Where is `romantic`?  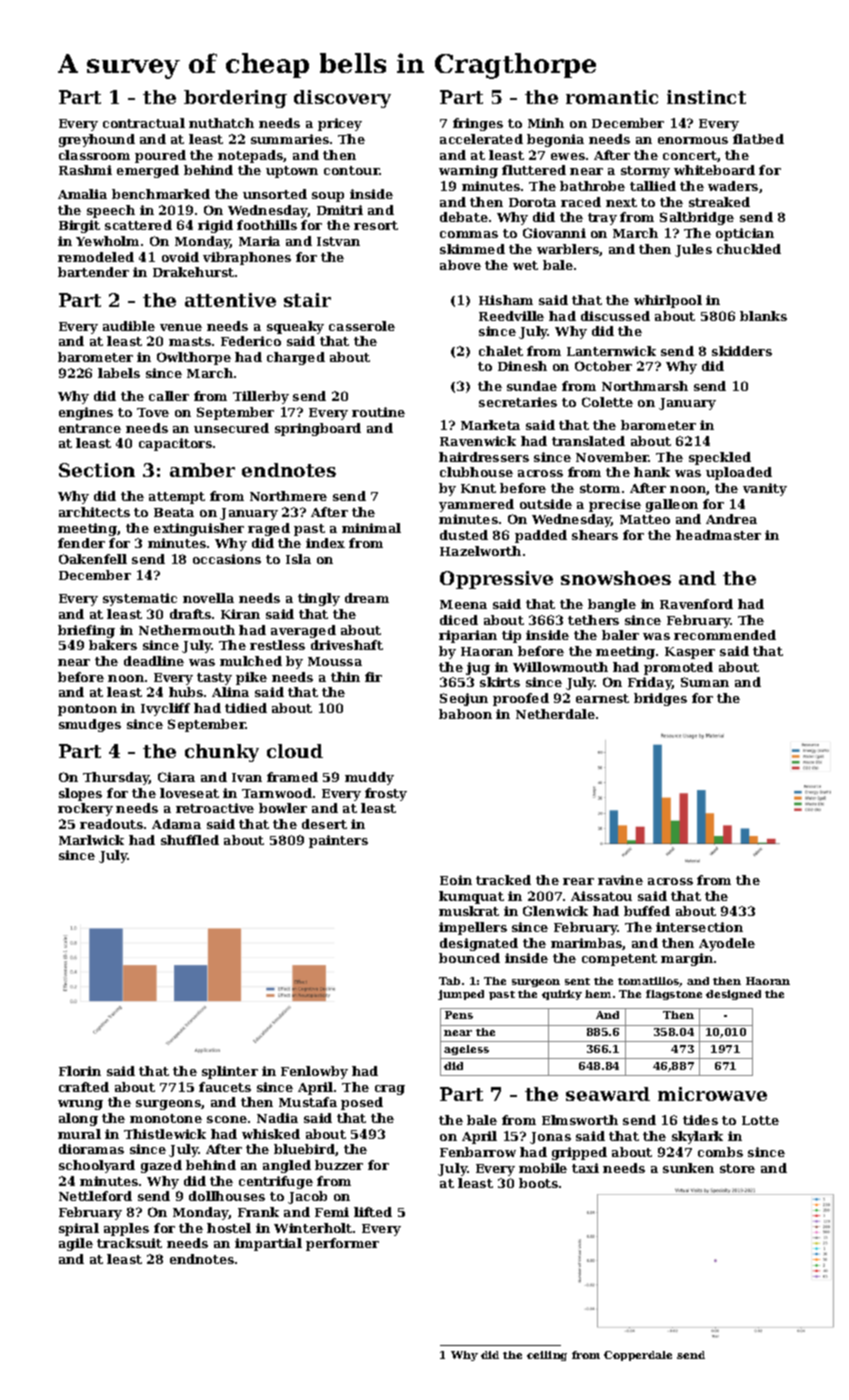 romantic is located at coordinates (612, 97).
